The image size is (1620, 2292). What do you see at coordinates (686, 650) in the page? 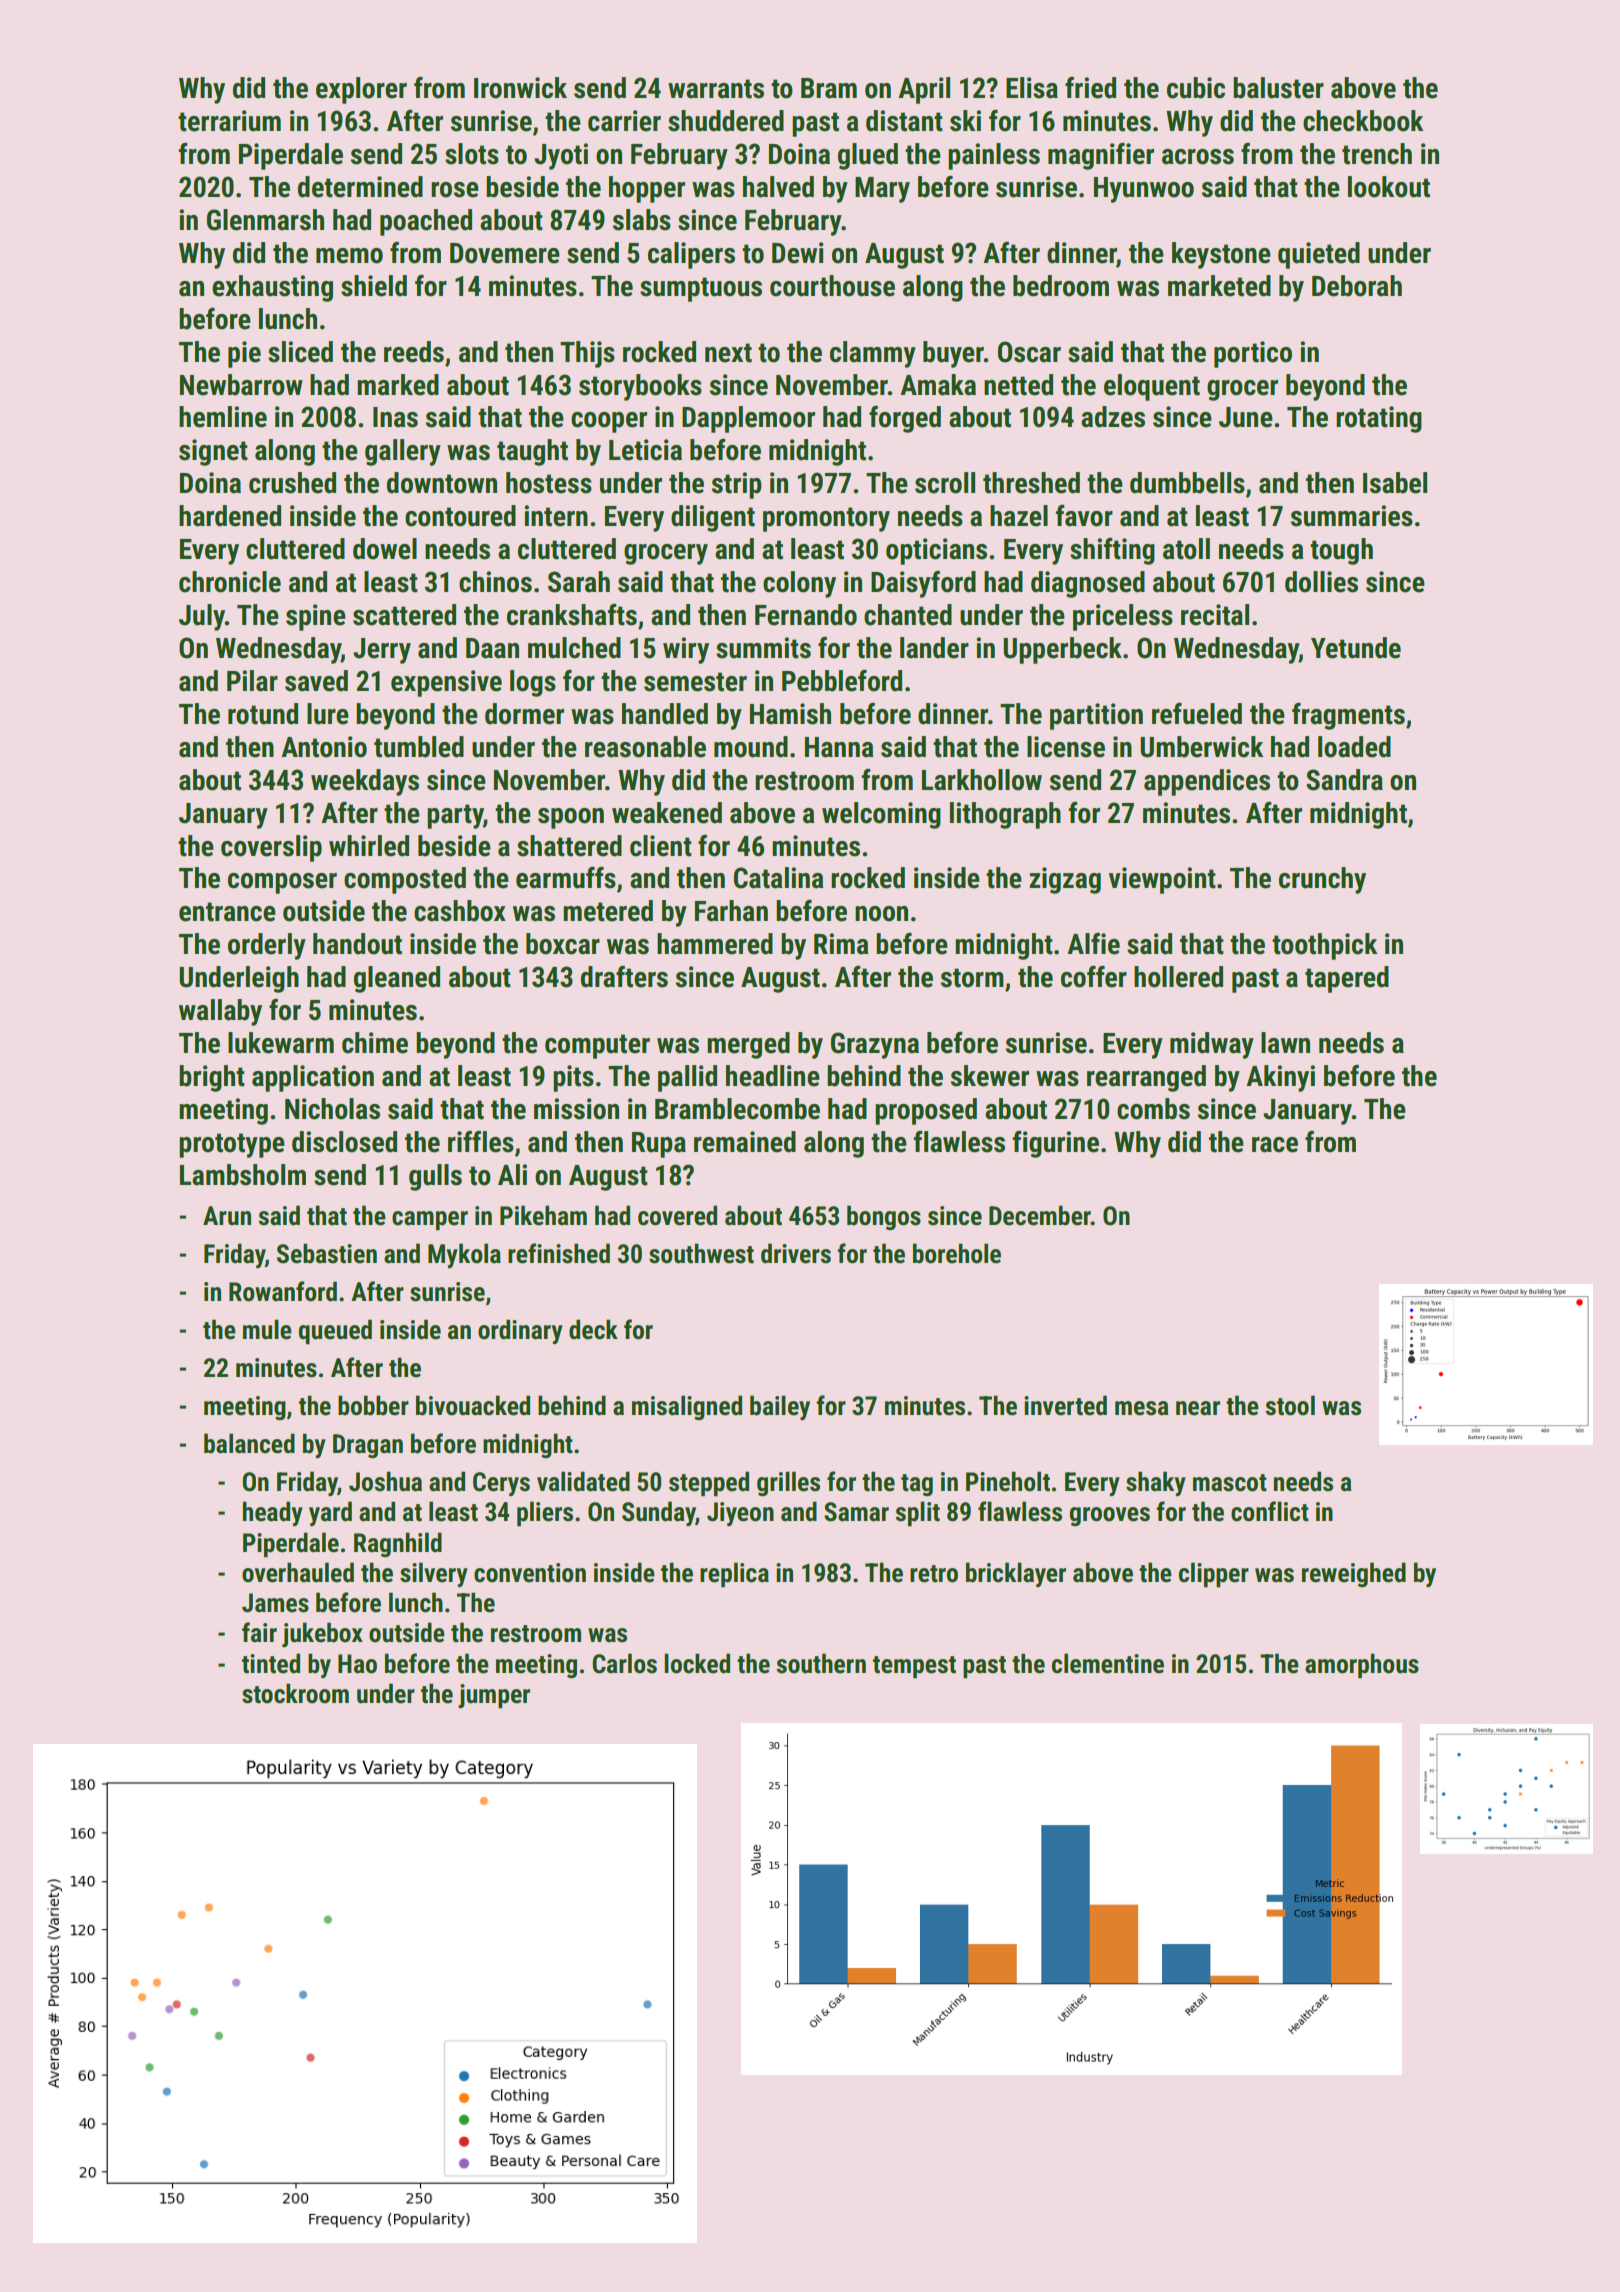
I see `wiry` at bounding box center [686, 650].
